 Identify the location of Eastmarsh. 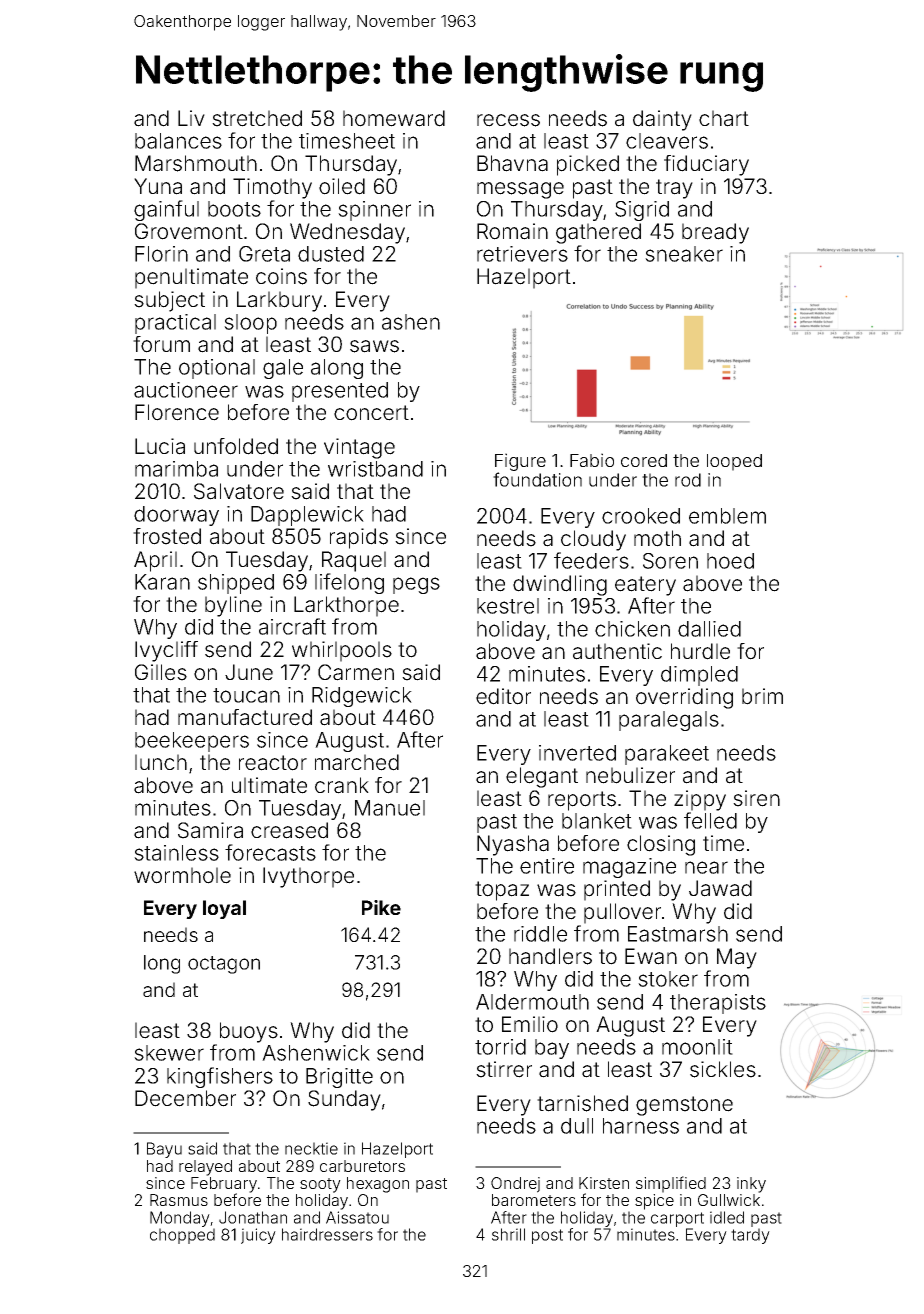
(678, 934).
